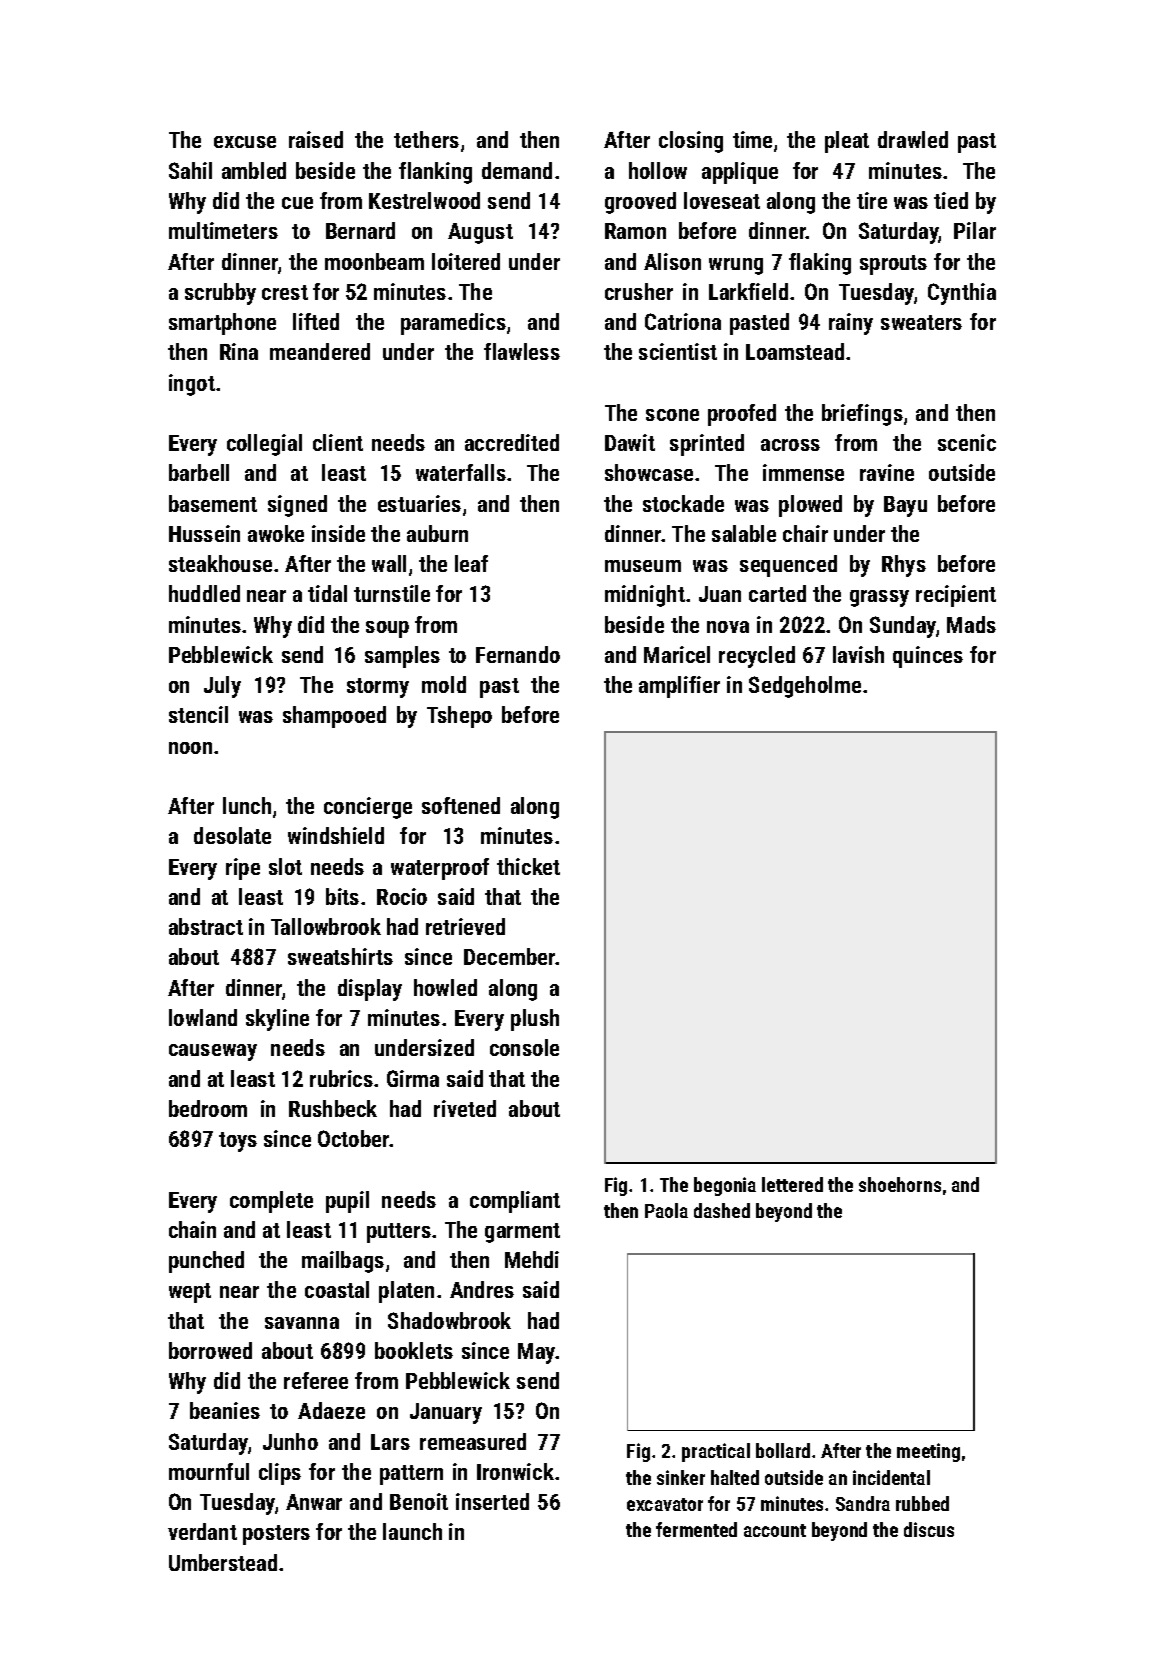  What do you see at coordinates (412, 1531) in the image?
I see `launch` at bounding box center [412, 1531].
